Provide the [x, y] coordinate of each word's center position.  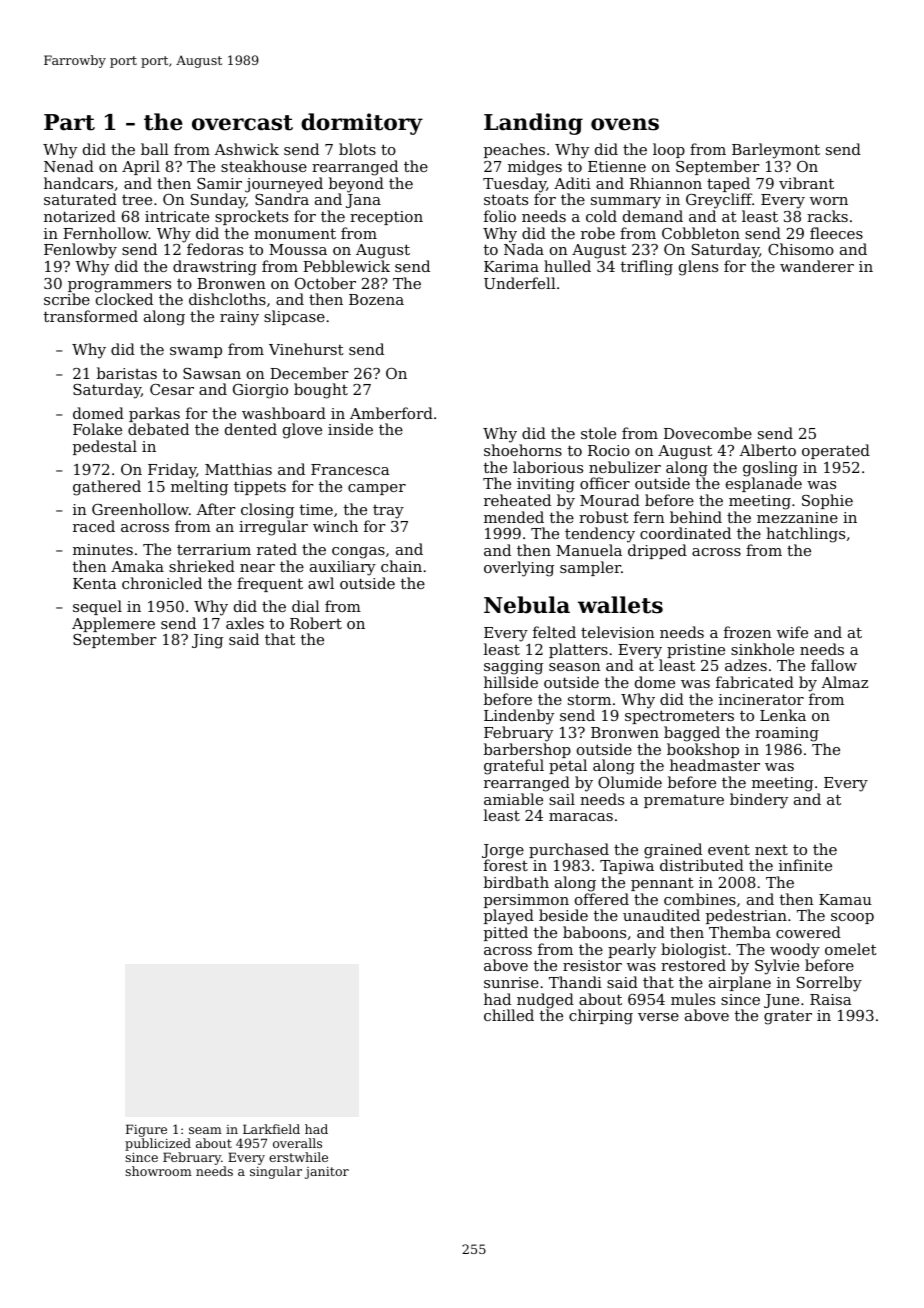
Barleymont [776, 151]
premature [684, 801]
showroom [158, 1171]
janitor [327, 1173]
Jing [207, 641]
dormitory [362, 124]
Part [69, 122]
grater [788, 1018]
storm [589, 700]
